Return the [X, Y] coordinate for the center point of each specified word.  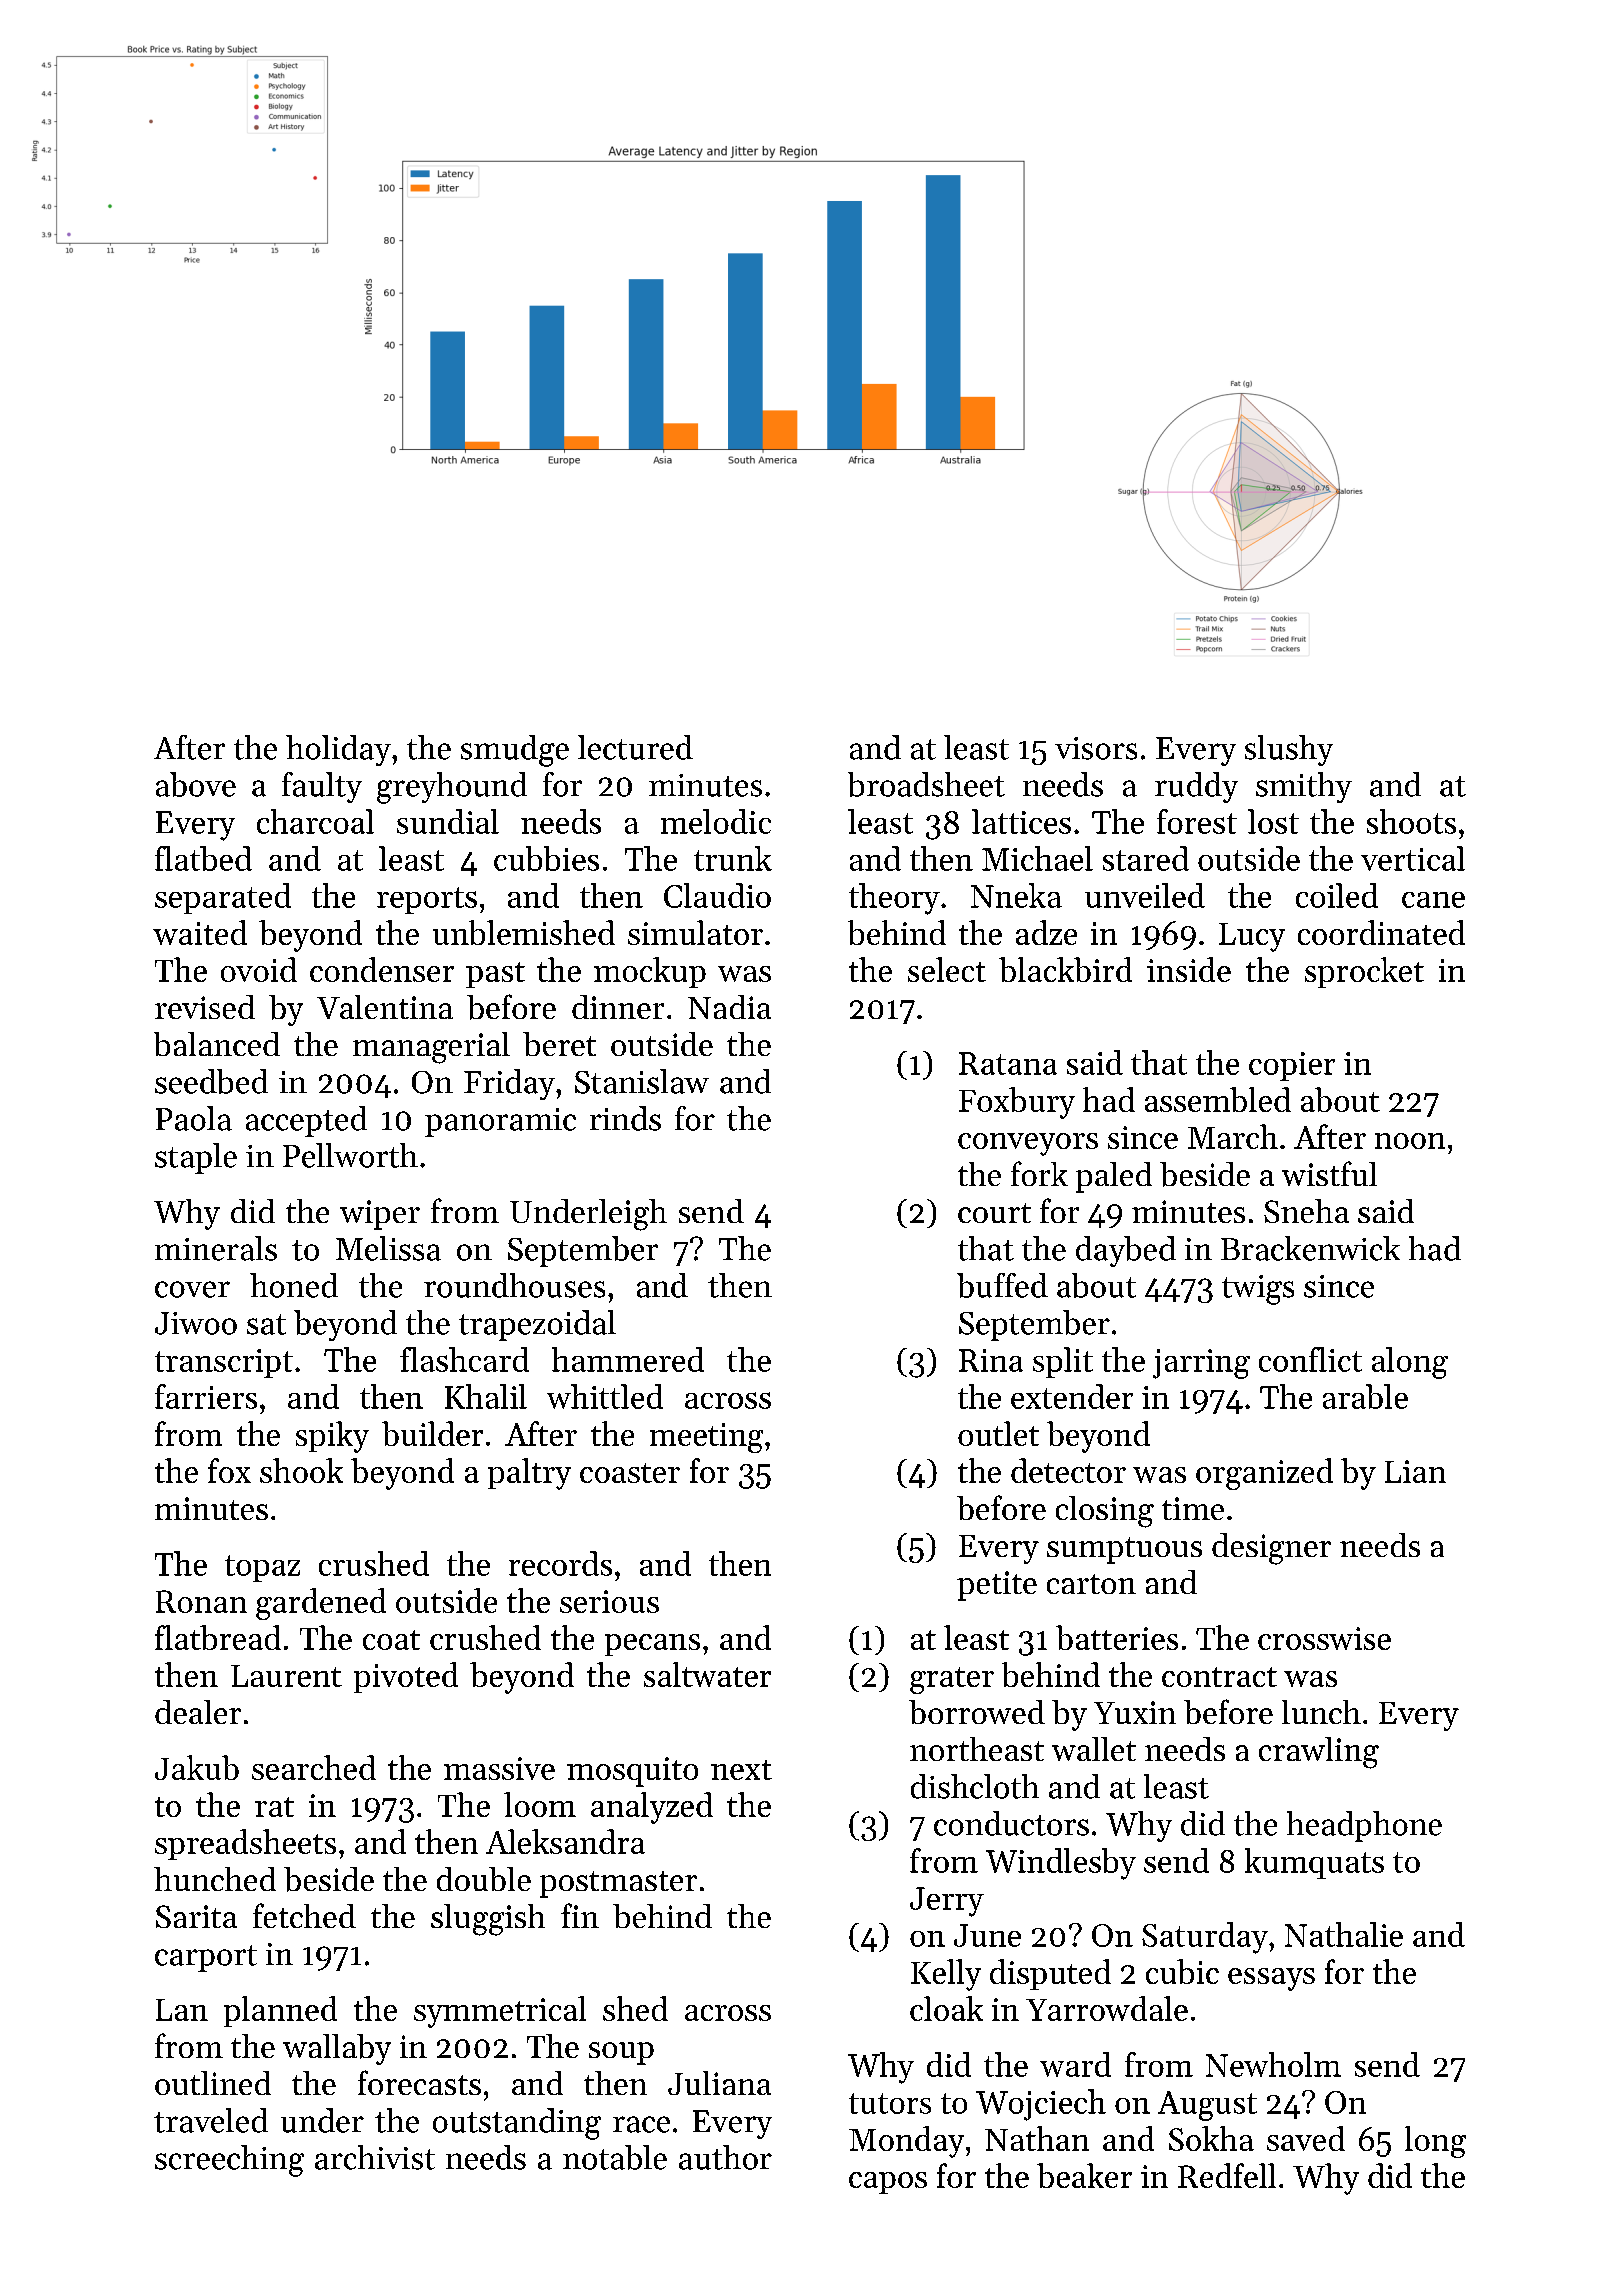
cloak [946, 2008]
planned [280, 2011]
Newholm [1273, 2064]
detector [1068, 1470]
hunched [215, 1879]
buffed [1002, 1285]
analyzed [652, 1808]
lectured [635, 747]
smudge [515, 751]
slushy [1289, 750]
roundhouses [514, 1285]
